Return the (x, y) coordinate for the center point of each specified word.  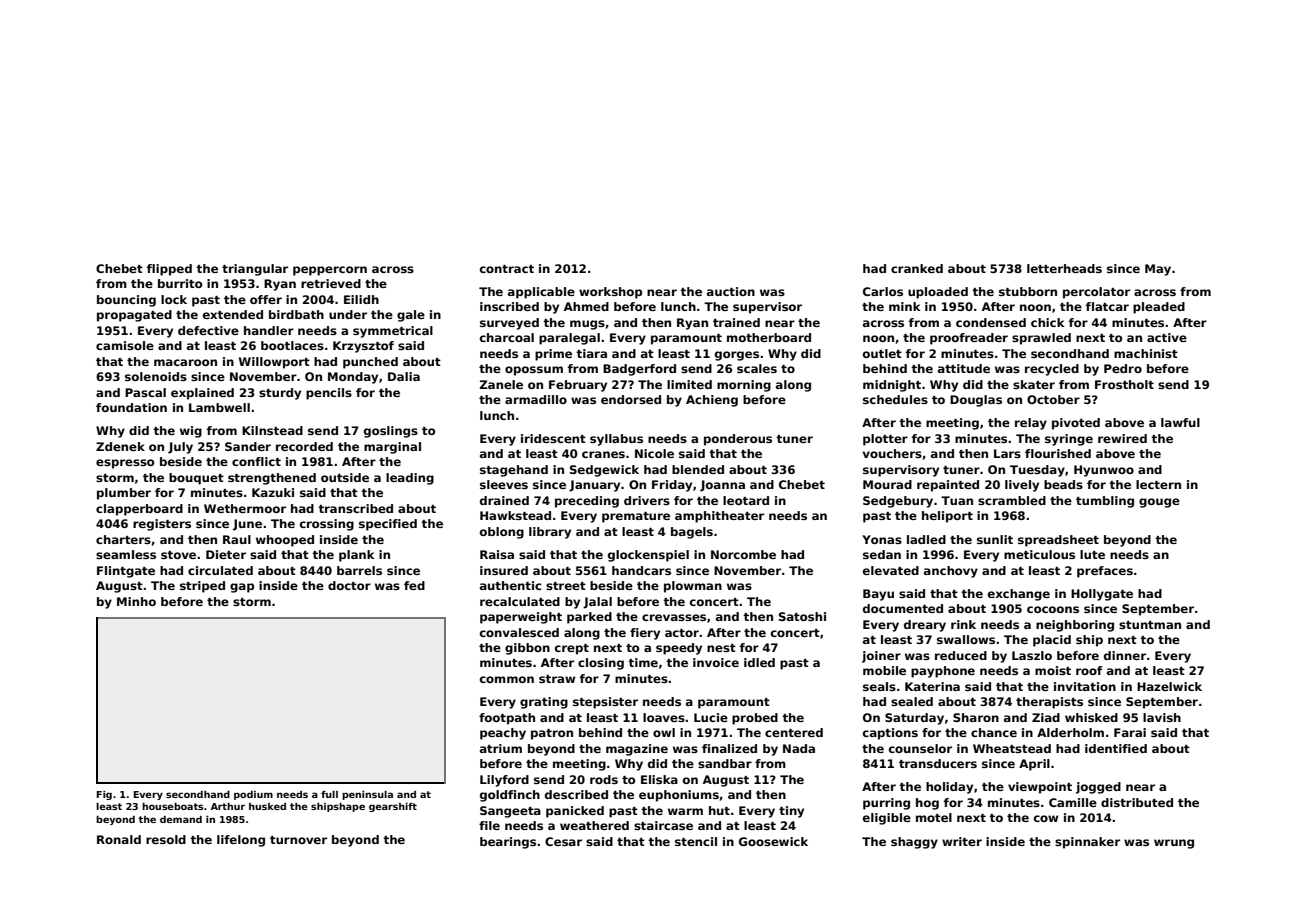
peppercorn (330, 271)
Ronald (119, 839)
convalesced (519, 632)
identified (1116, 748)
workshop (610, 293)
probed (755, 719)
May (1158, 270)
